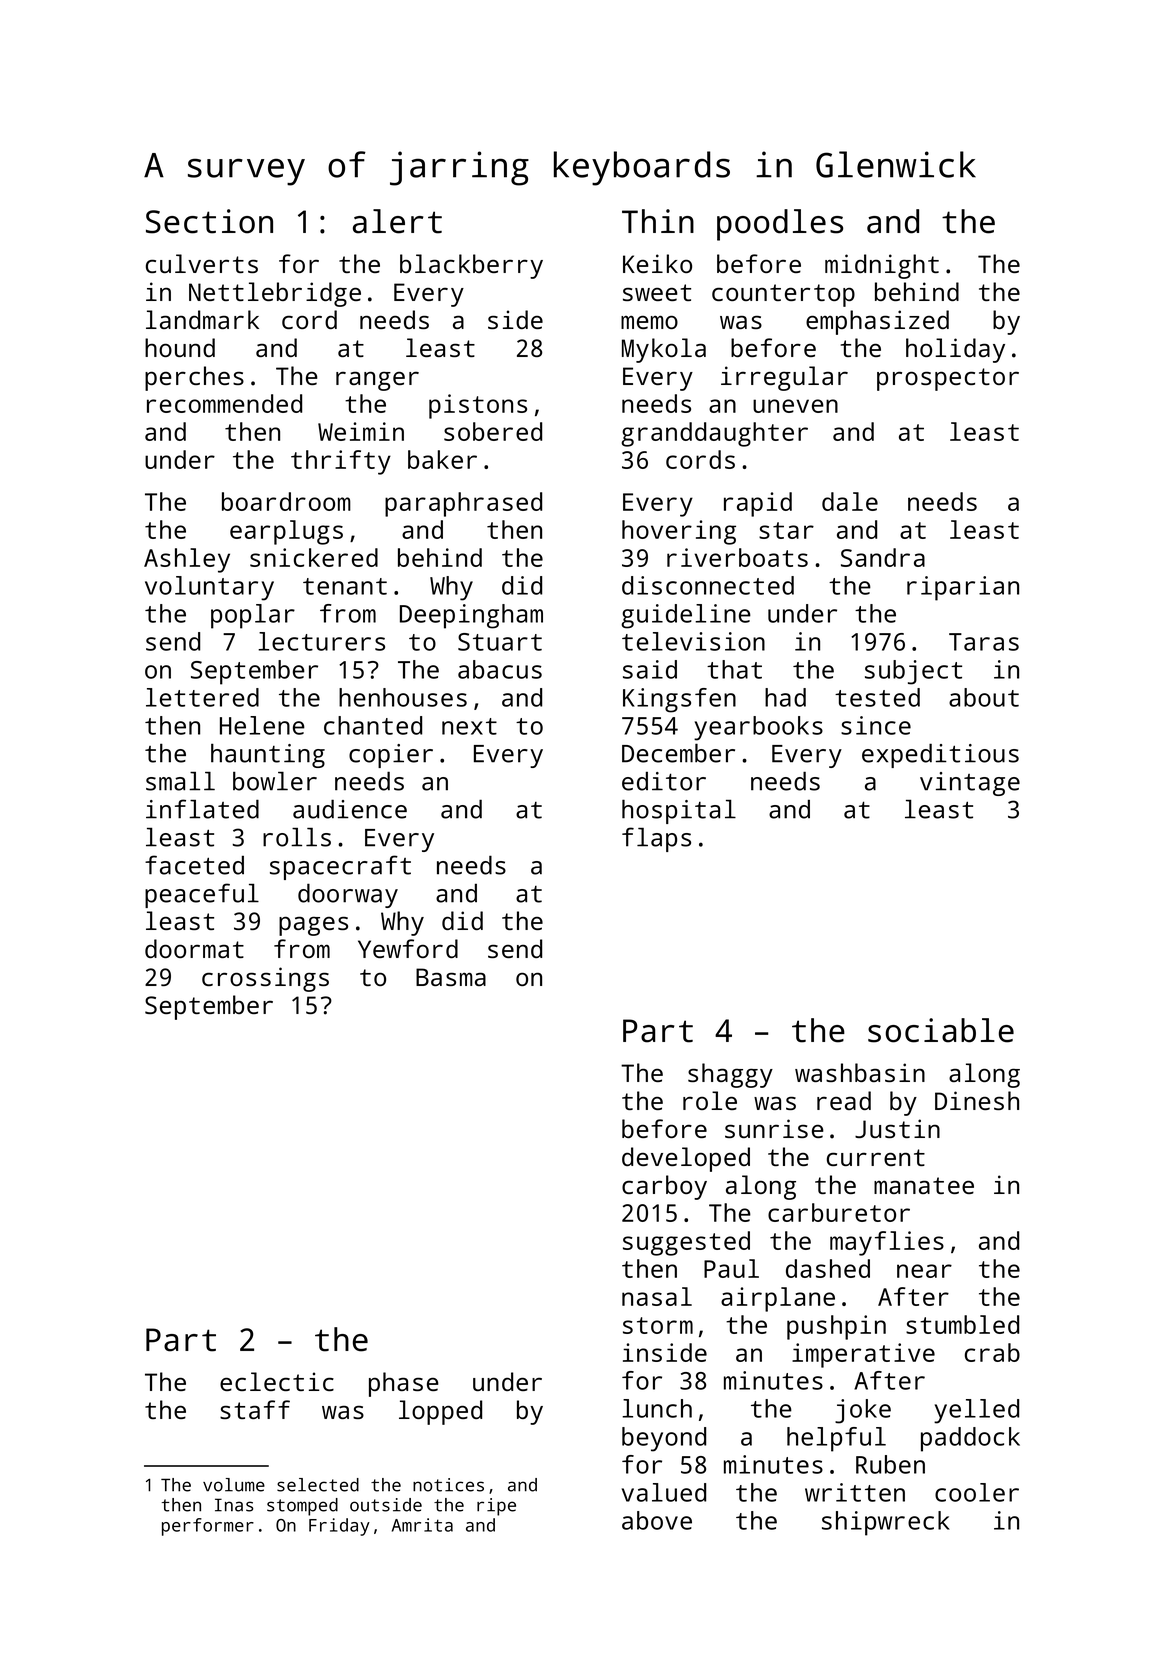 Image resolution: width=1165 pixels, height=1654 pixels. Describe the element at coordinates (657, 1520) in the screenshot. I see `above` at that location.
